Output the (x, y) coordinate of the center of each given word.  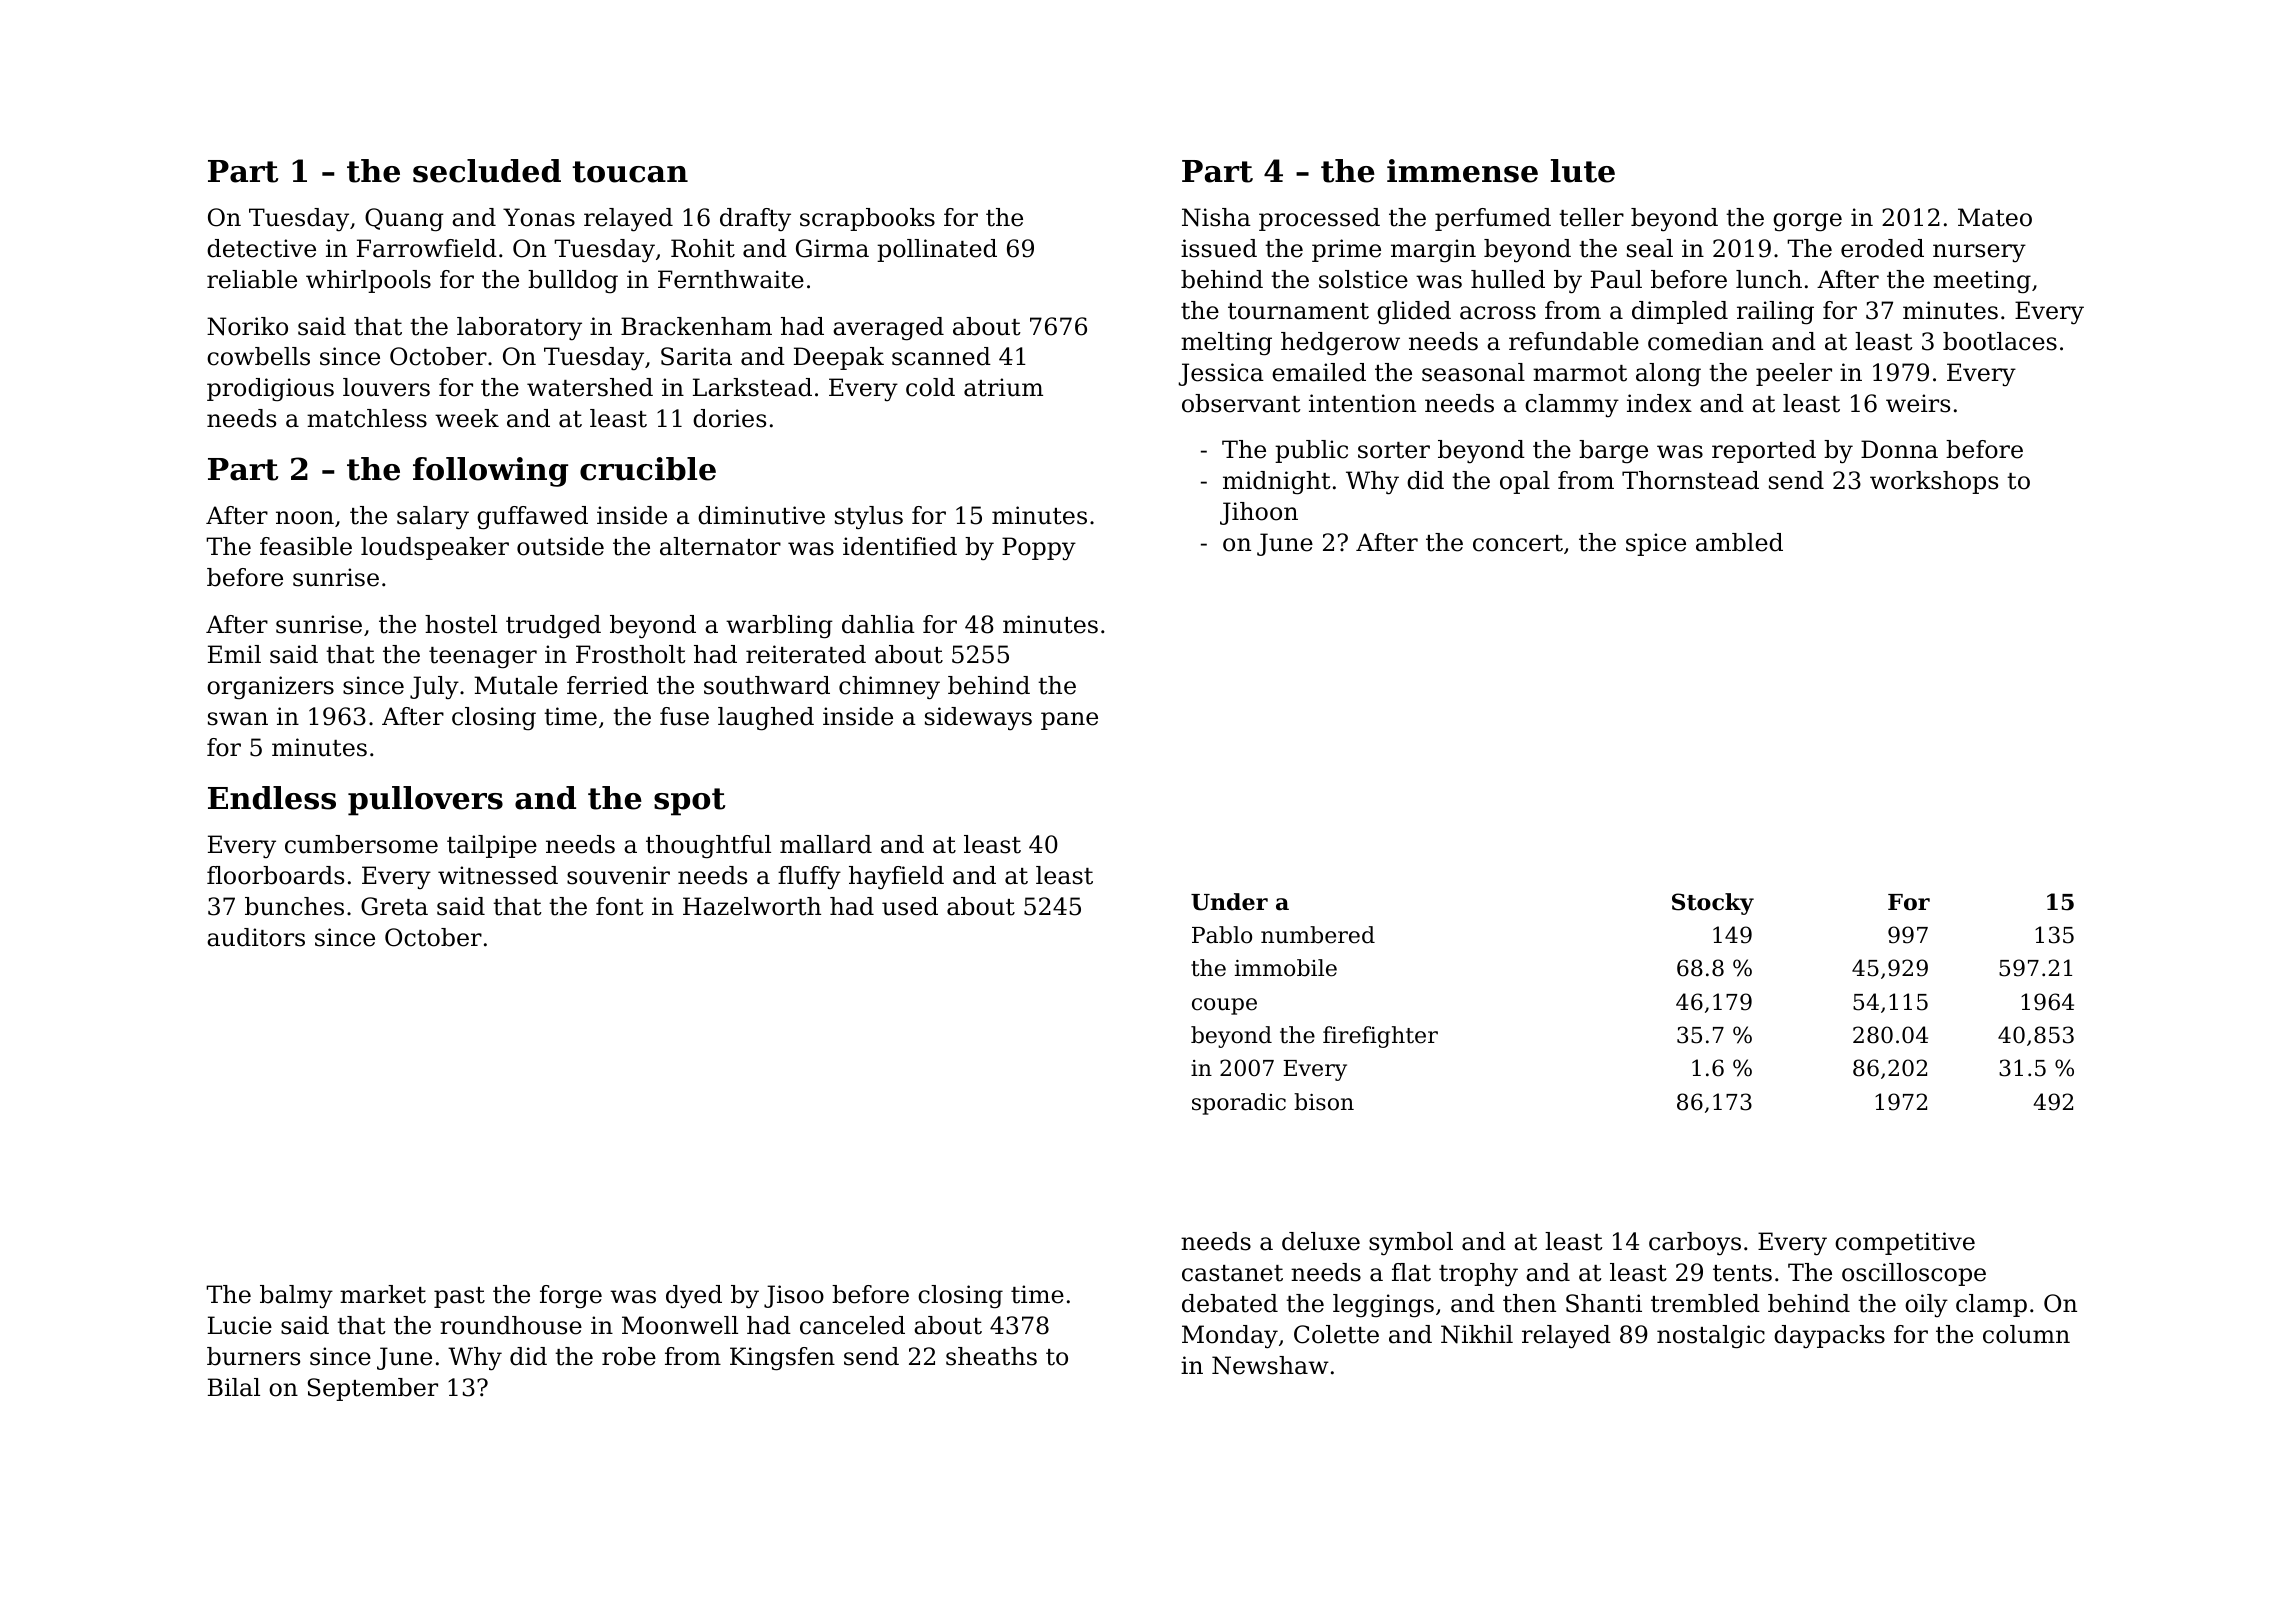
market (383, 1294)
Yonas (539, 217)
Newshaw (1270, 1365)
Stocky (1713, 904)
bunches (294, 906)
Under (1229, 902)
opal (1525, 482)
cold (930, 387)
